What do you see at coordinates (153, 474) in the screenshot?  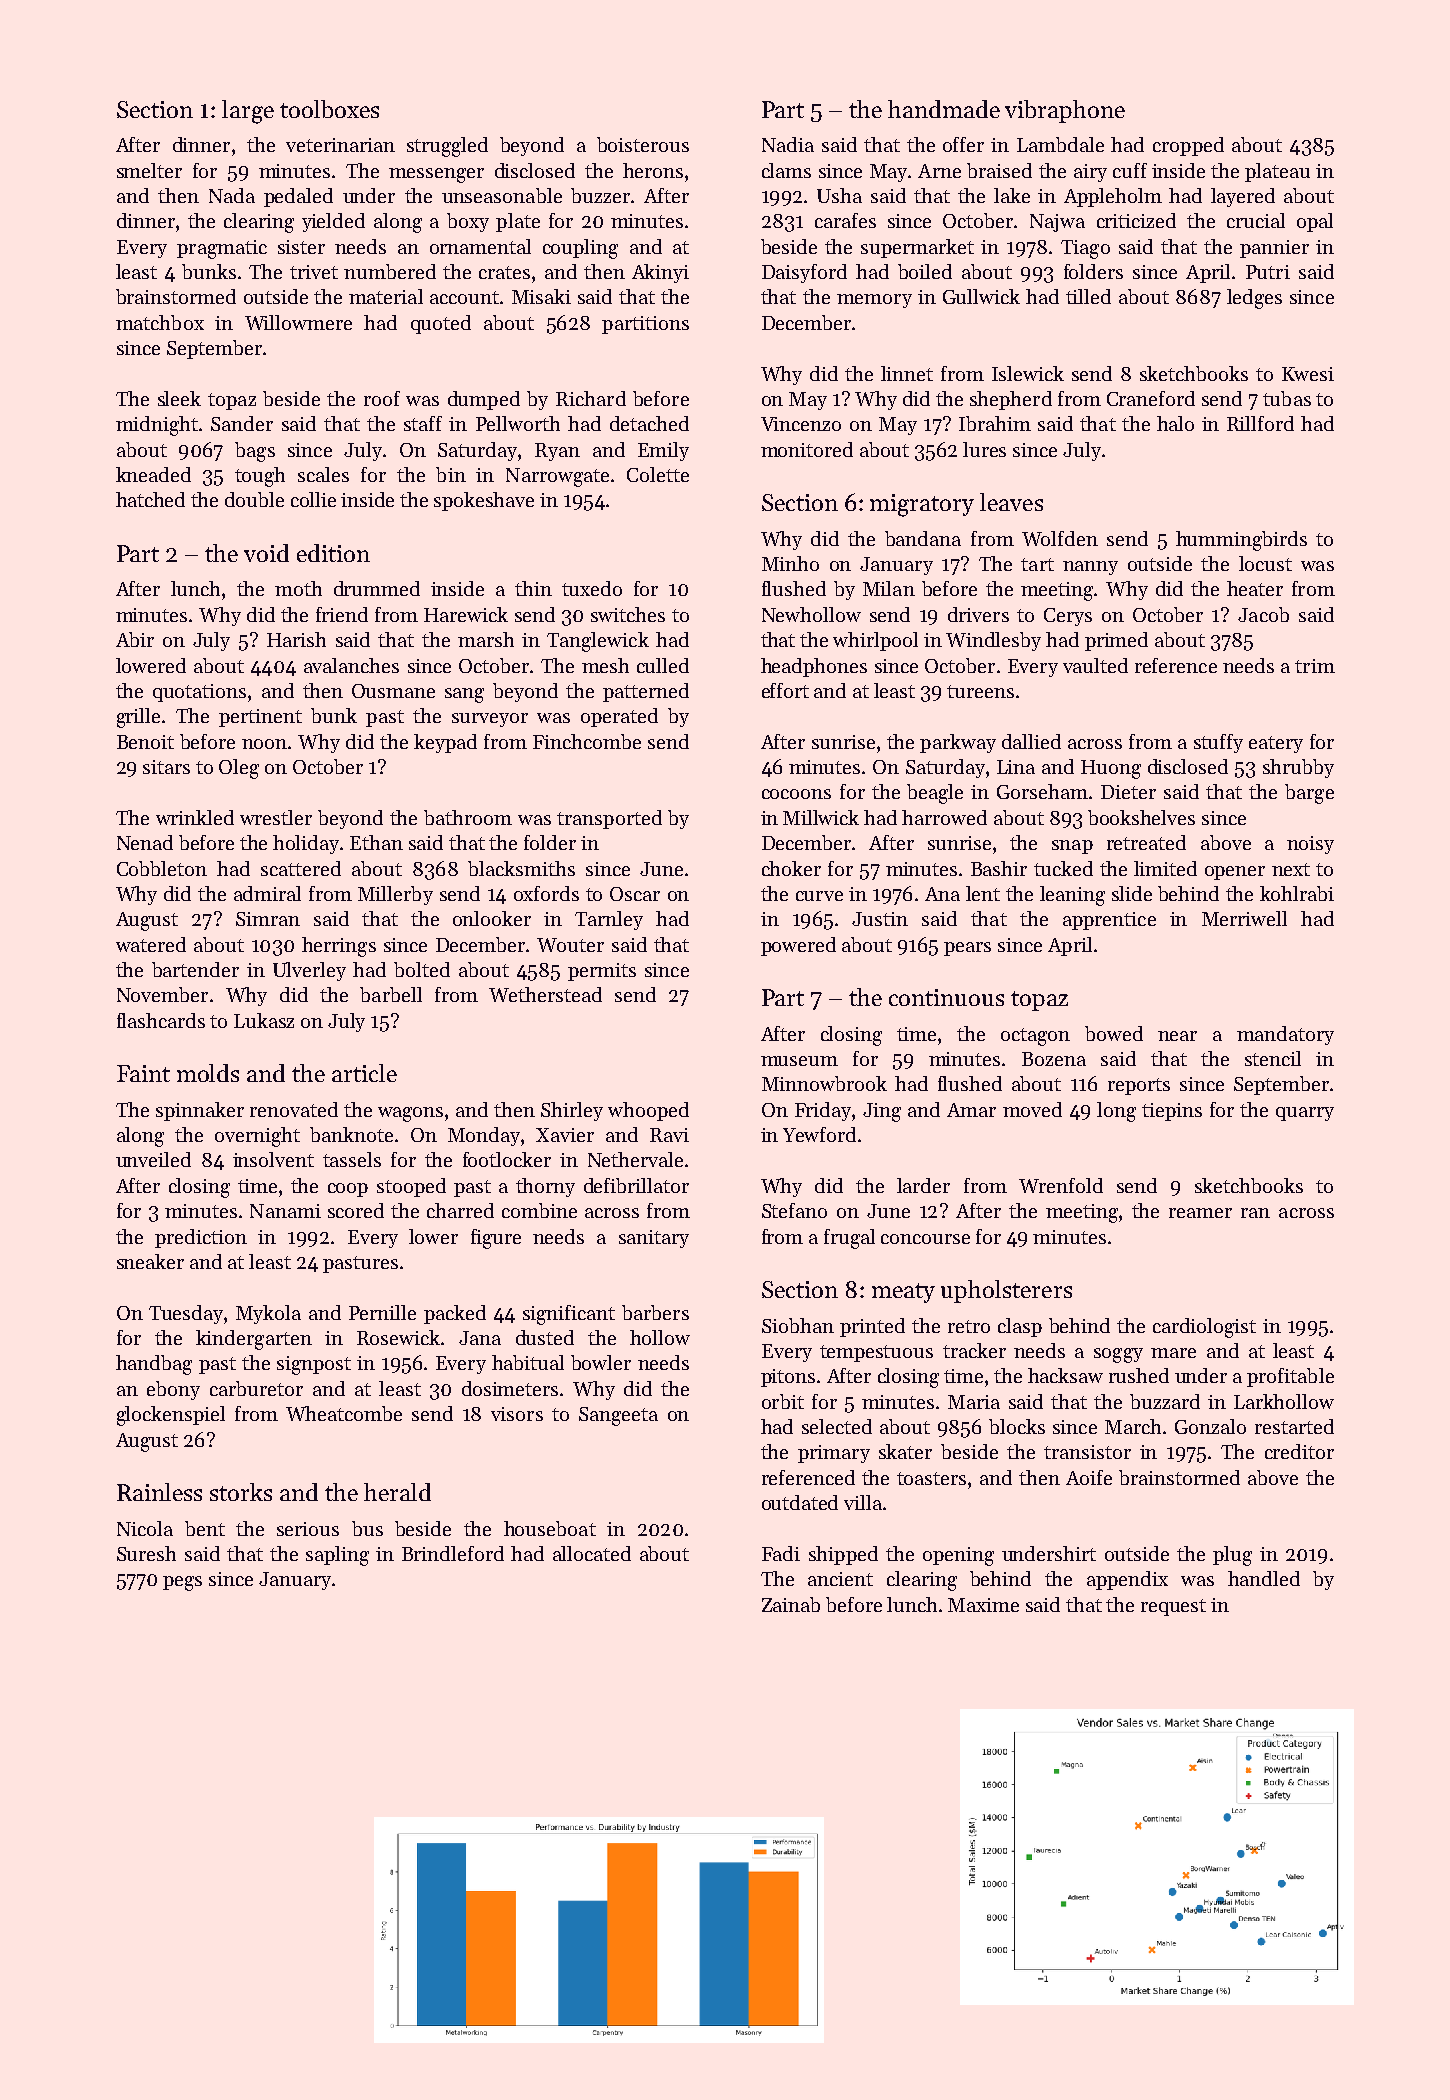 I see `kneaded` at bounding box center [153, 474].
